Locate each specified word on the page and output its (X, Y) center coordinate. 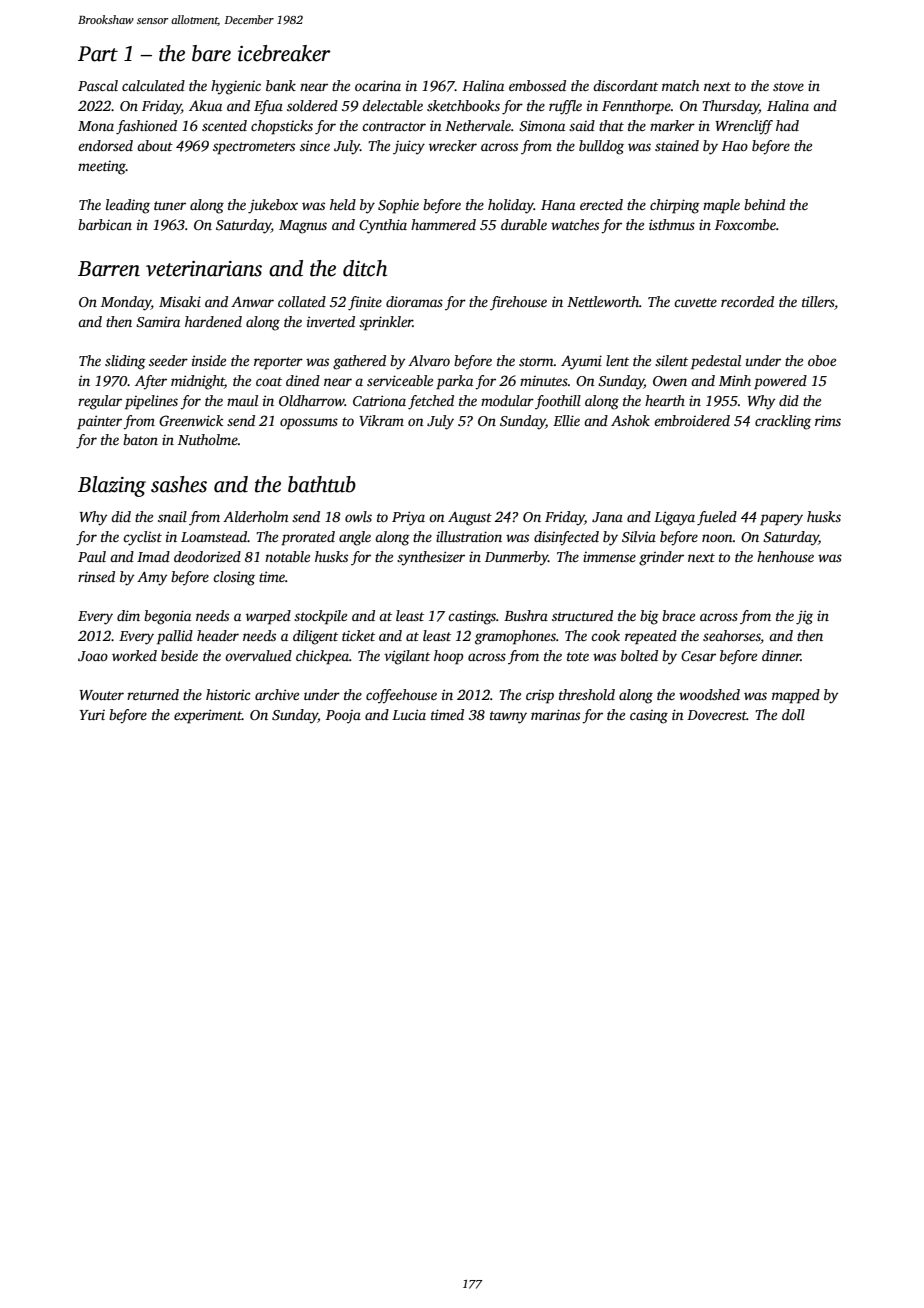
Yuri (92, 715)
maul (242, 400)
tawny (508, 717)
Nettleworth (603, 301)
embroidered (692, 420)
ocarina (378, 85)
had (787, 125)
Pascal (98, 85)
